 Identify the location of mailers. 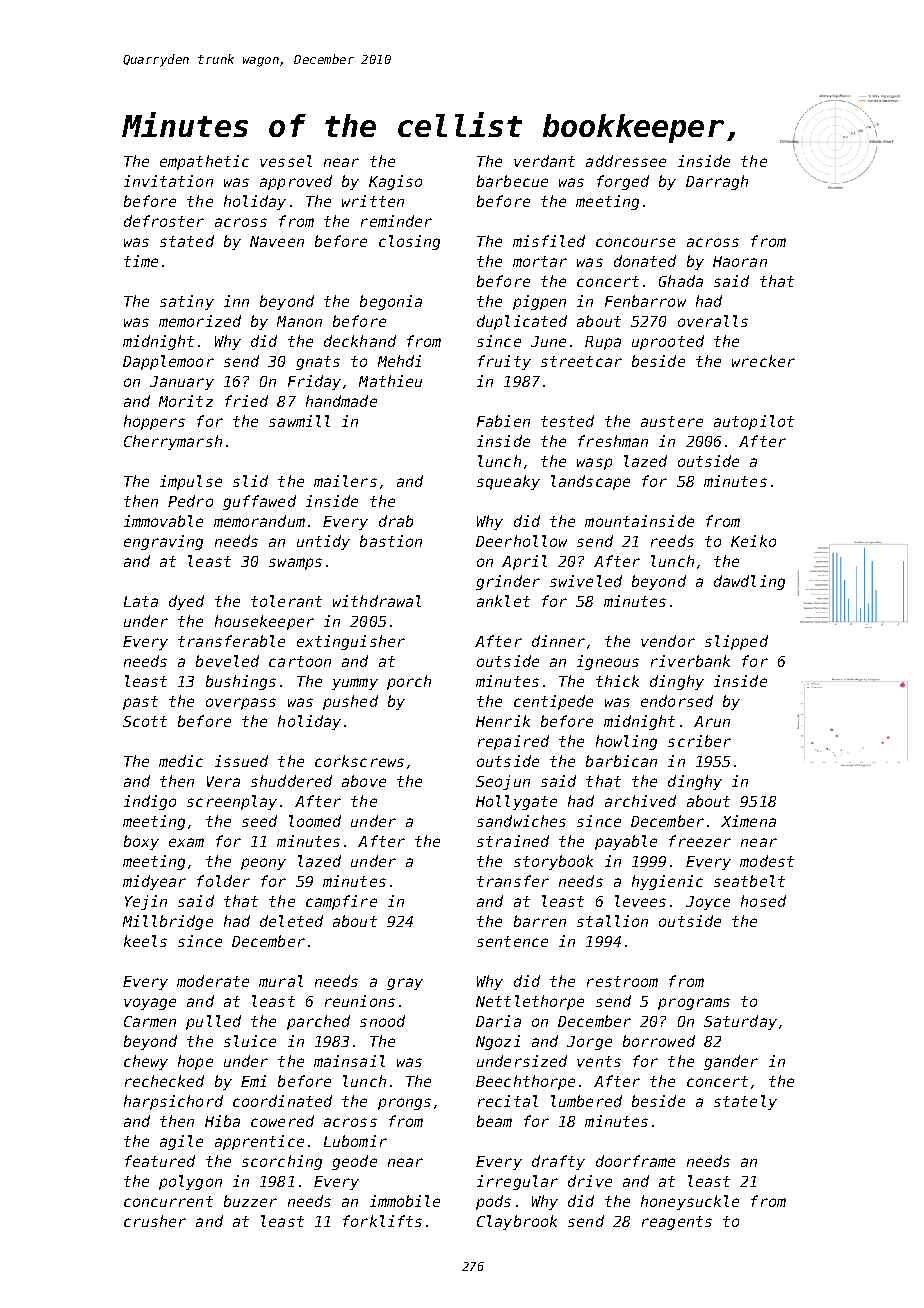
(345, 481).
